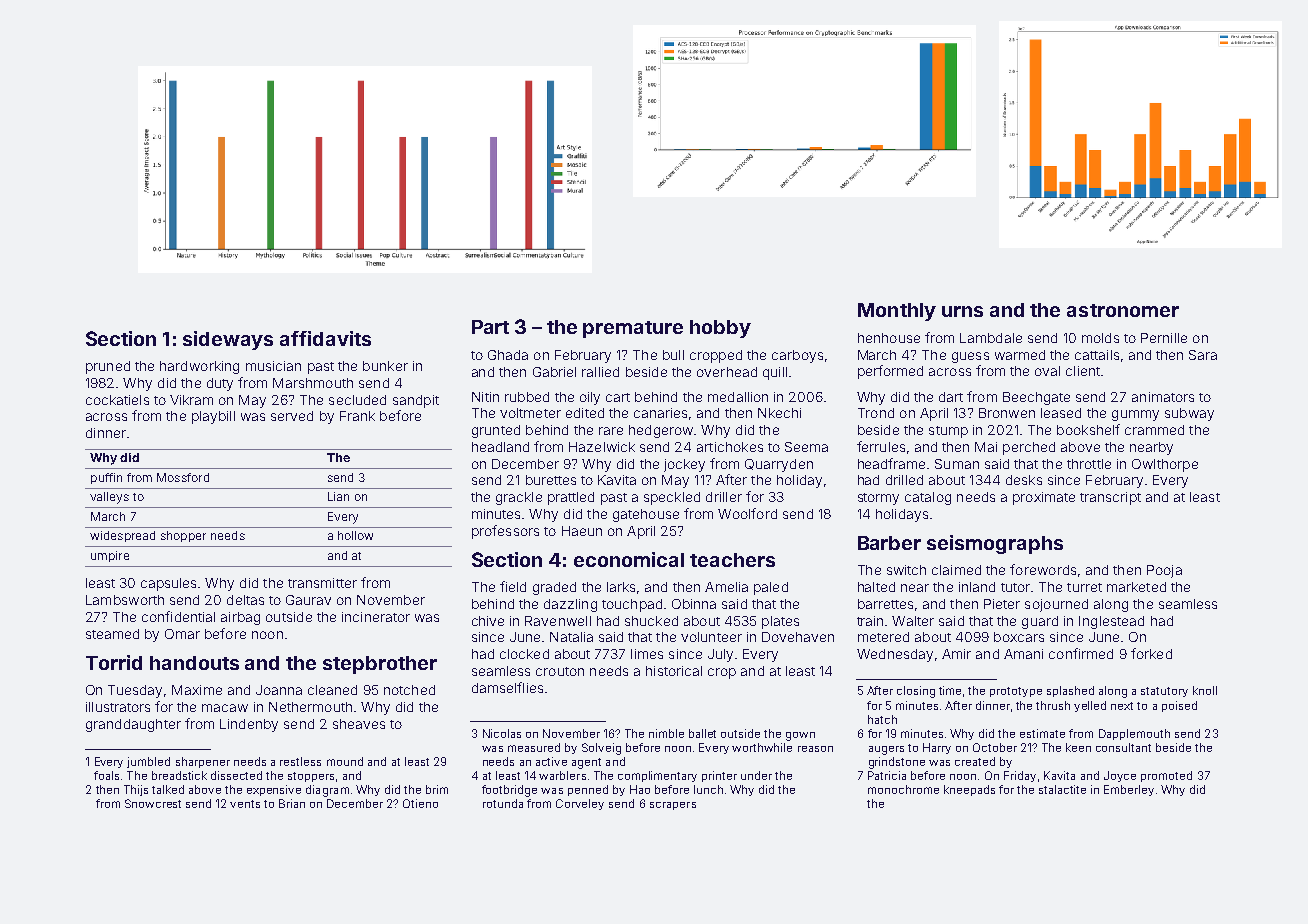 This screenshot has height=924, width=1308. I want to click on transmitter, so click(322, 583).
